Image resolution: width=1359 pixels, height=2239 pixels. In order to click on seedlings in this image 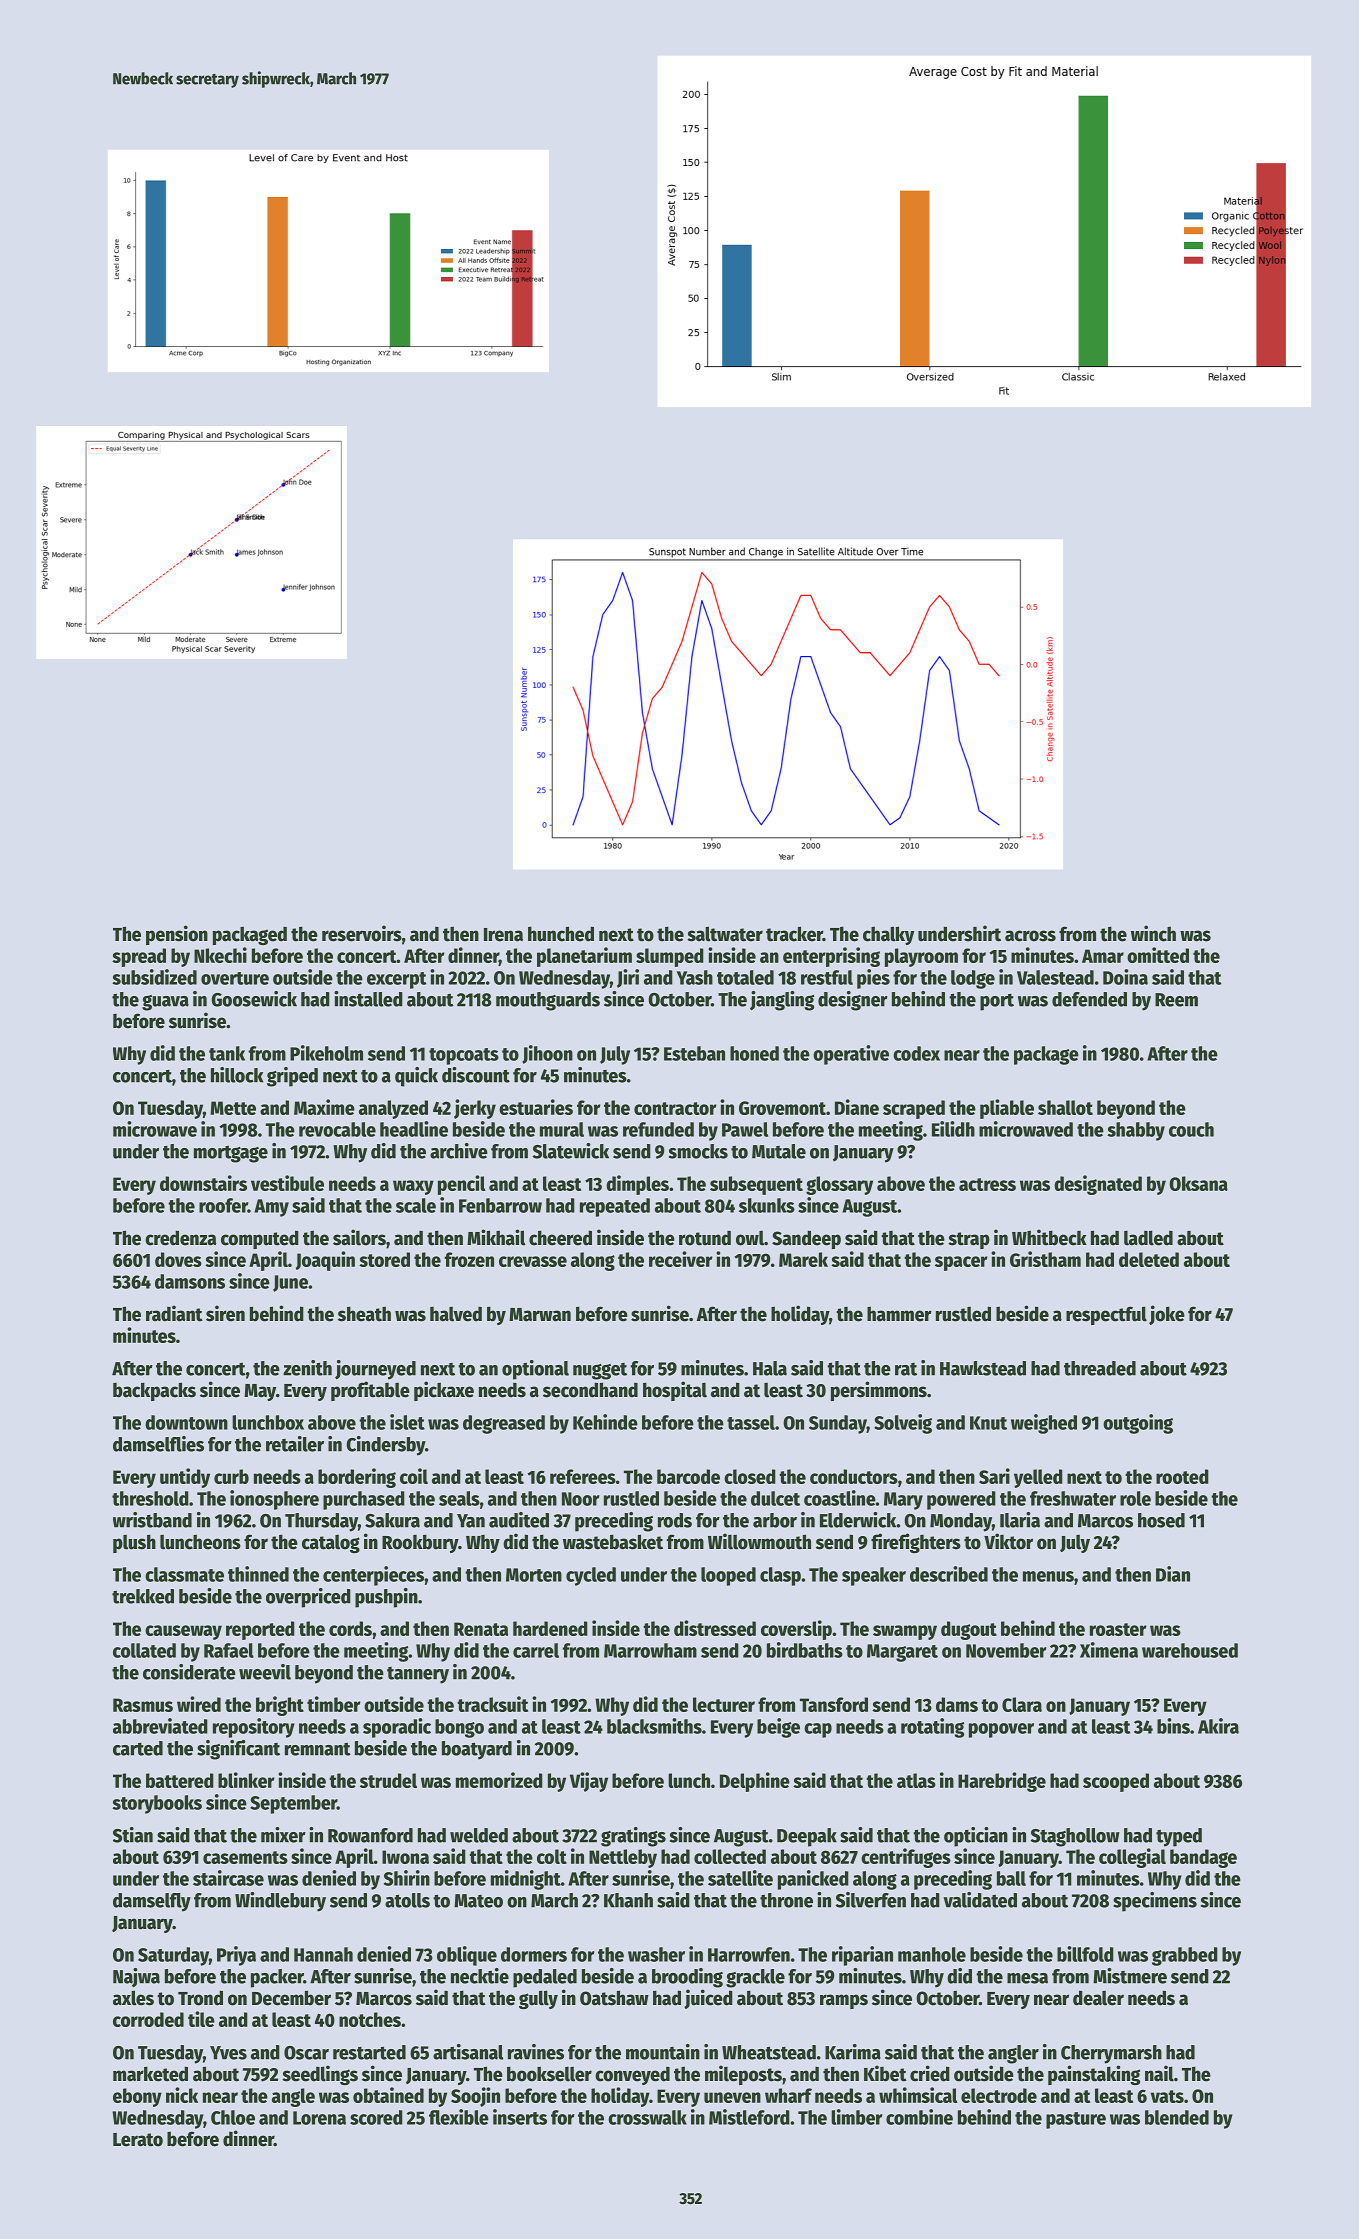, I will do `click(320, 2075)`.
